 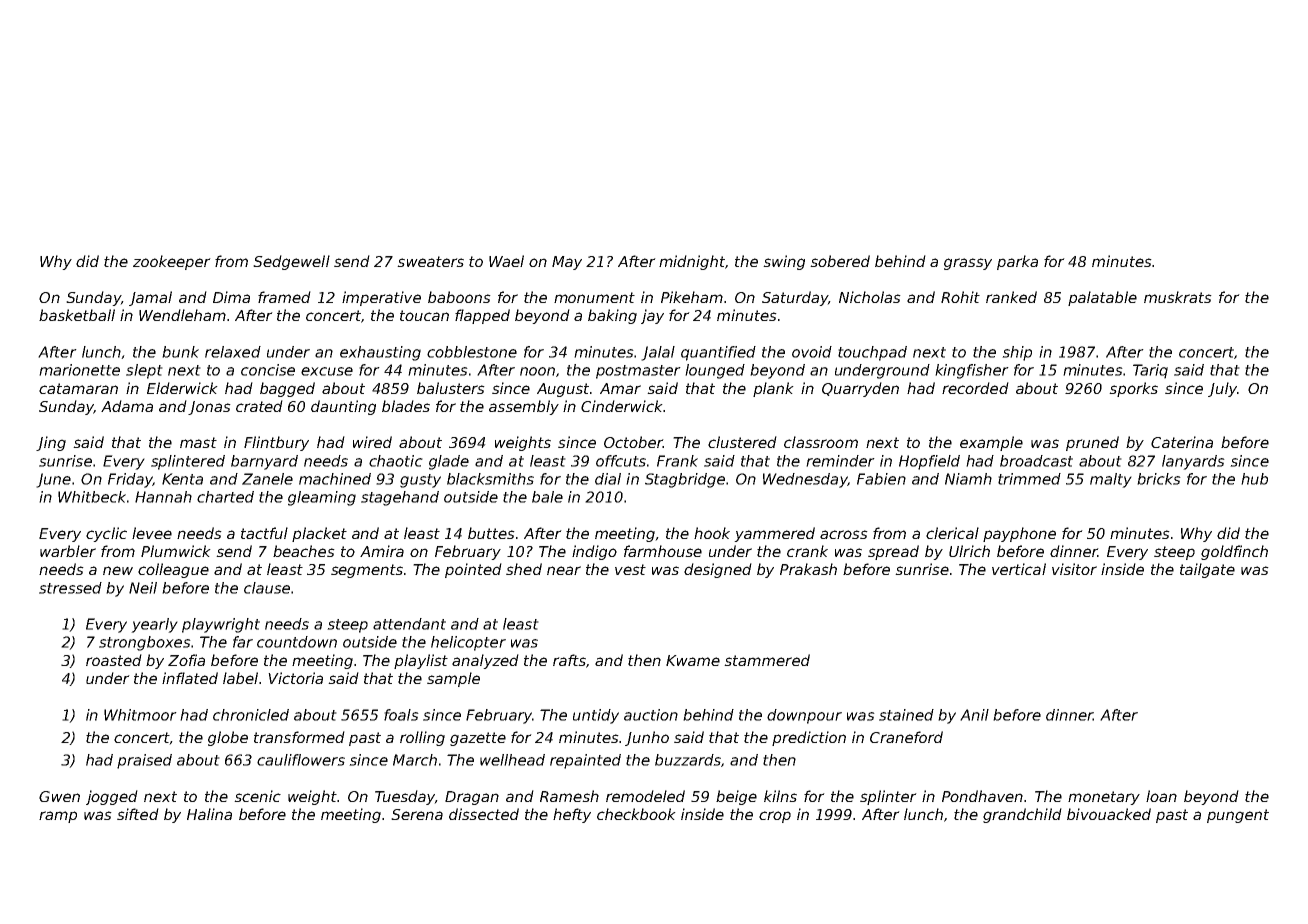 What do you see at coordinates (1022, 815) in the screenshot?
I see `grandchild` at bounding box center [1022, 815].
